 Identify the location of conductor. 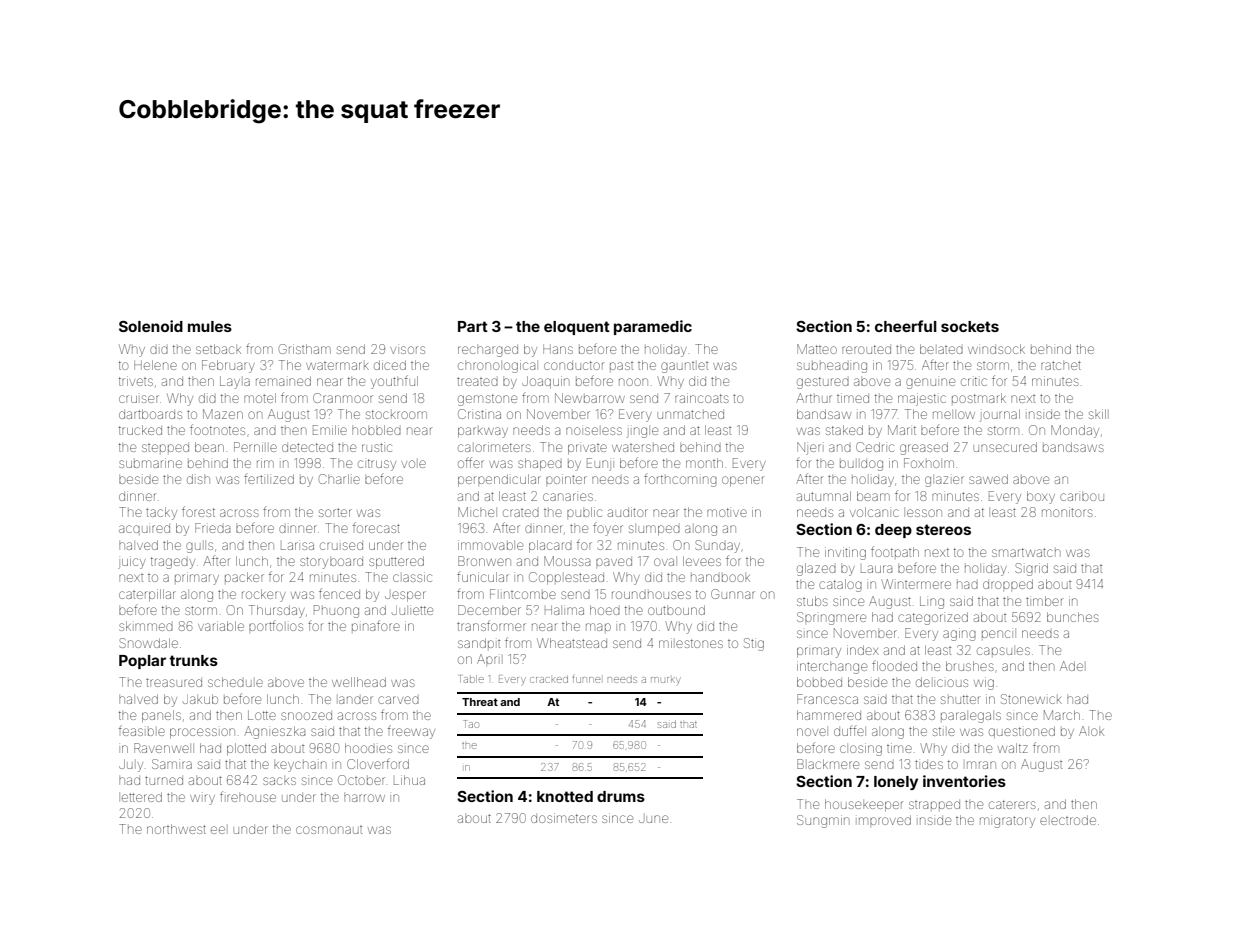
(574, 365).
